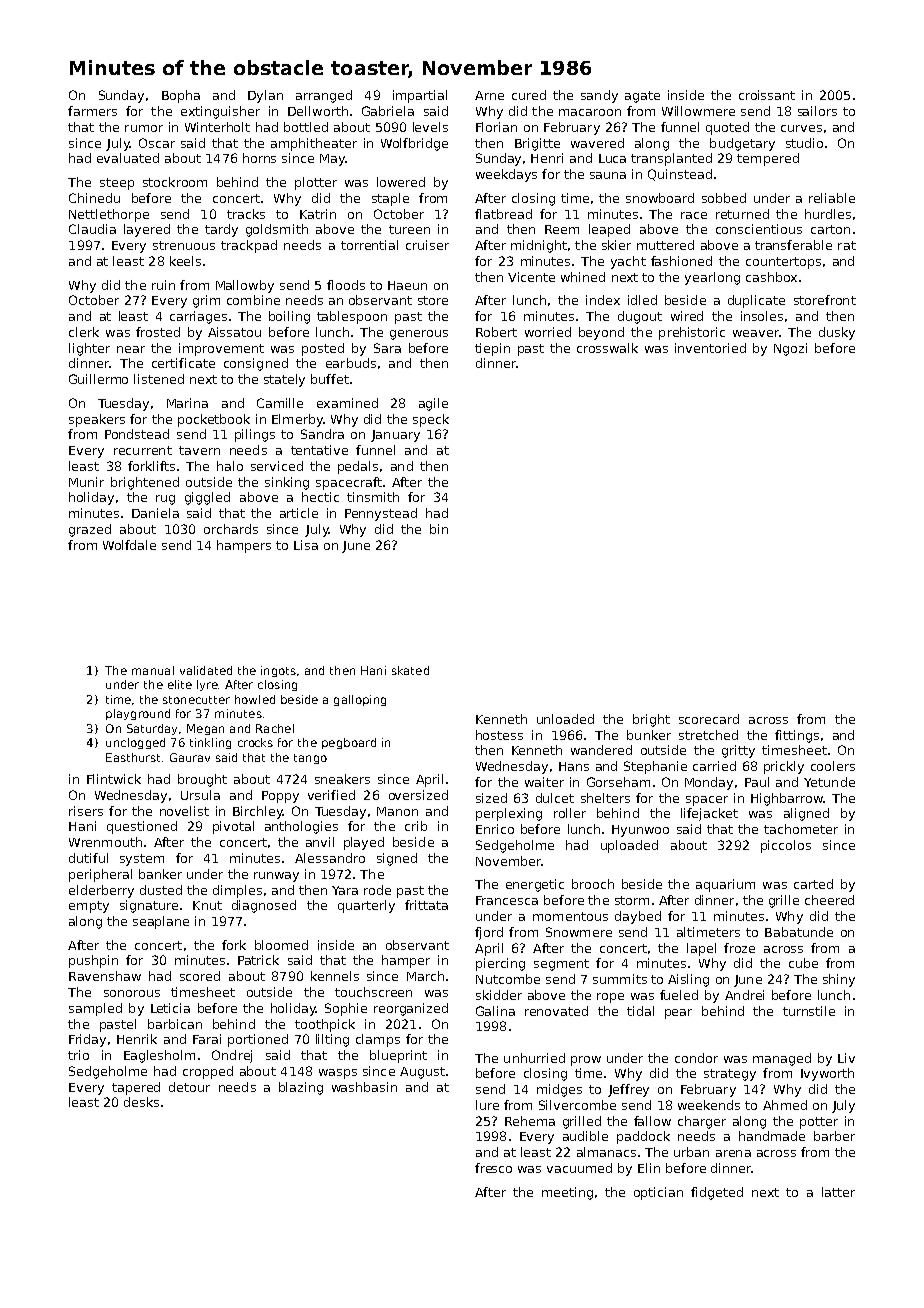 The width and height of the document is (924, 1308). Describe the element at coordinates (529, 95) in the document. I see `cured` at that location.
